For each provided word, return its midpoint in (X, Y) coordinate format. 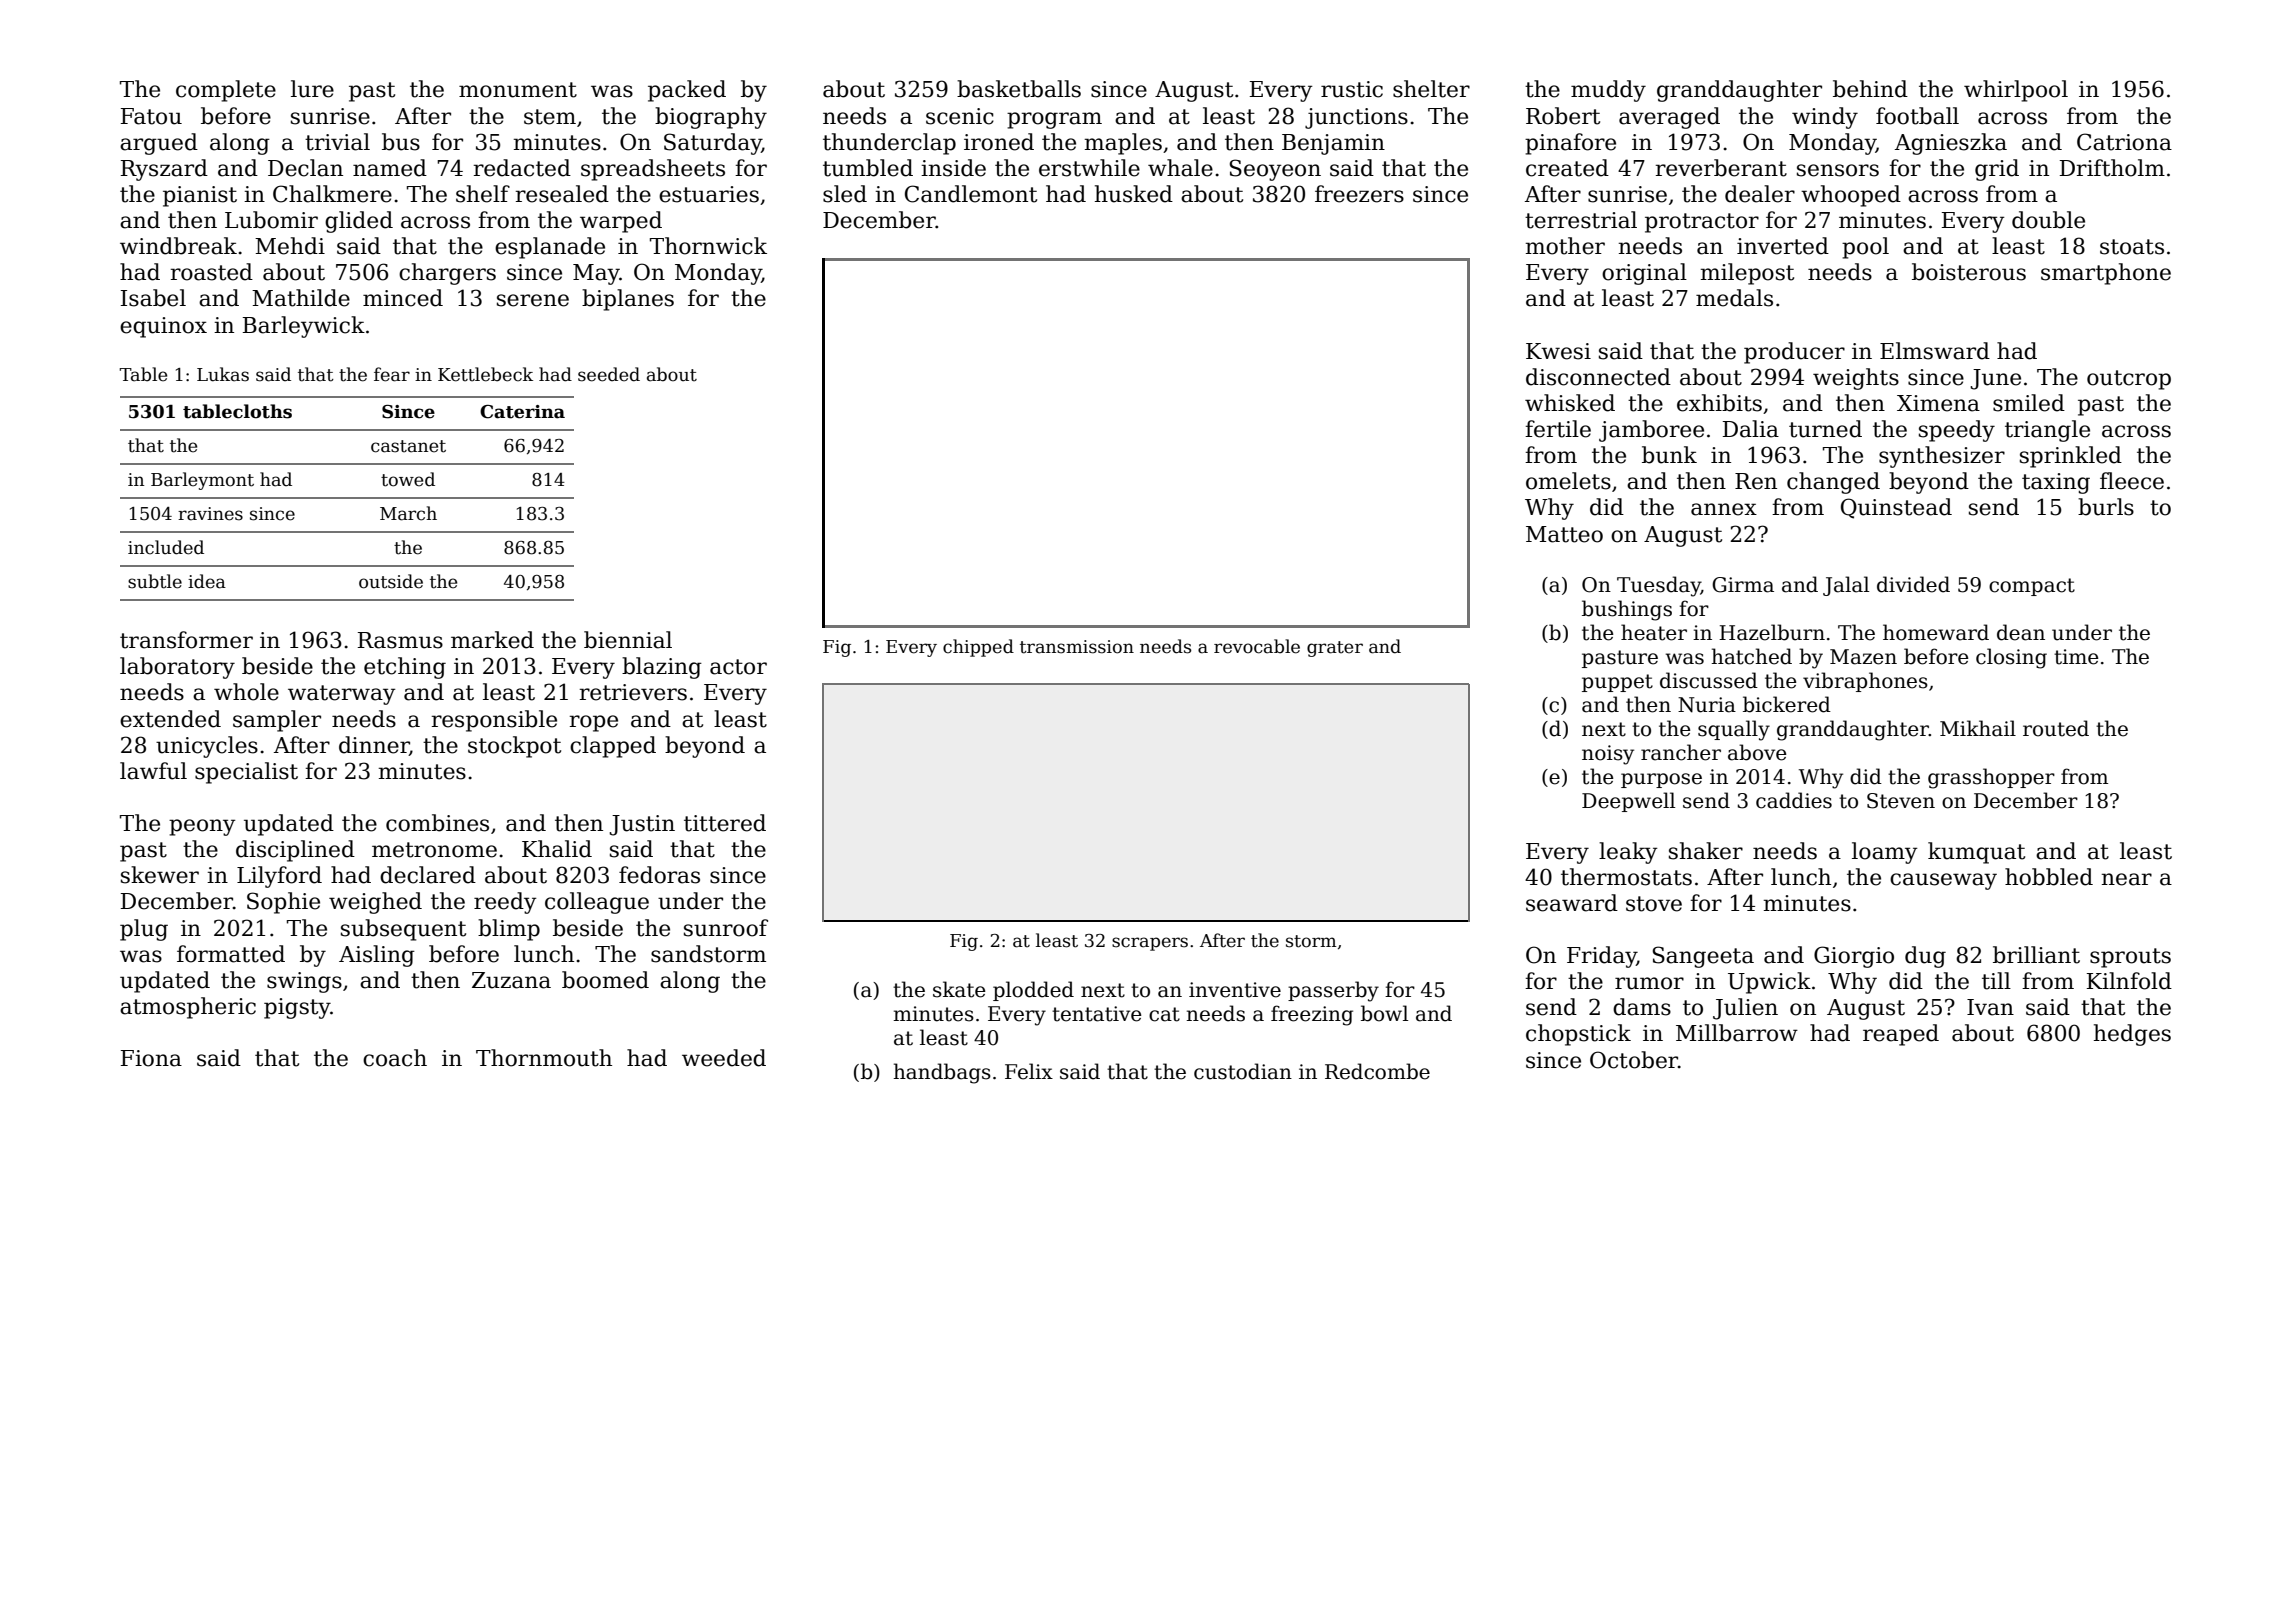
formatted (231, 954)
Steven (1901, 801)
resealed (562, 194)
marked (492, 640)
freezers (1359, 194)
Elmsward (1935, 351)
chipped (978, 648)
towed (408, 479)
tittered (725, 823)
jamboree (1651, 431)
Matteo (1564, 534)
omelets (1568, 481)
